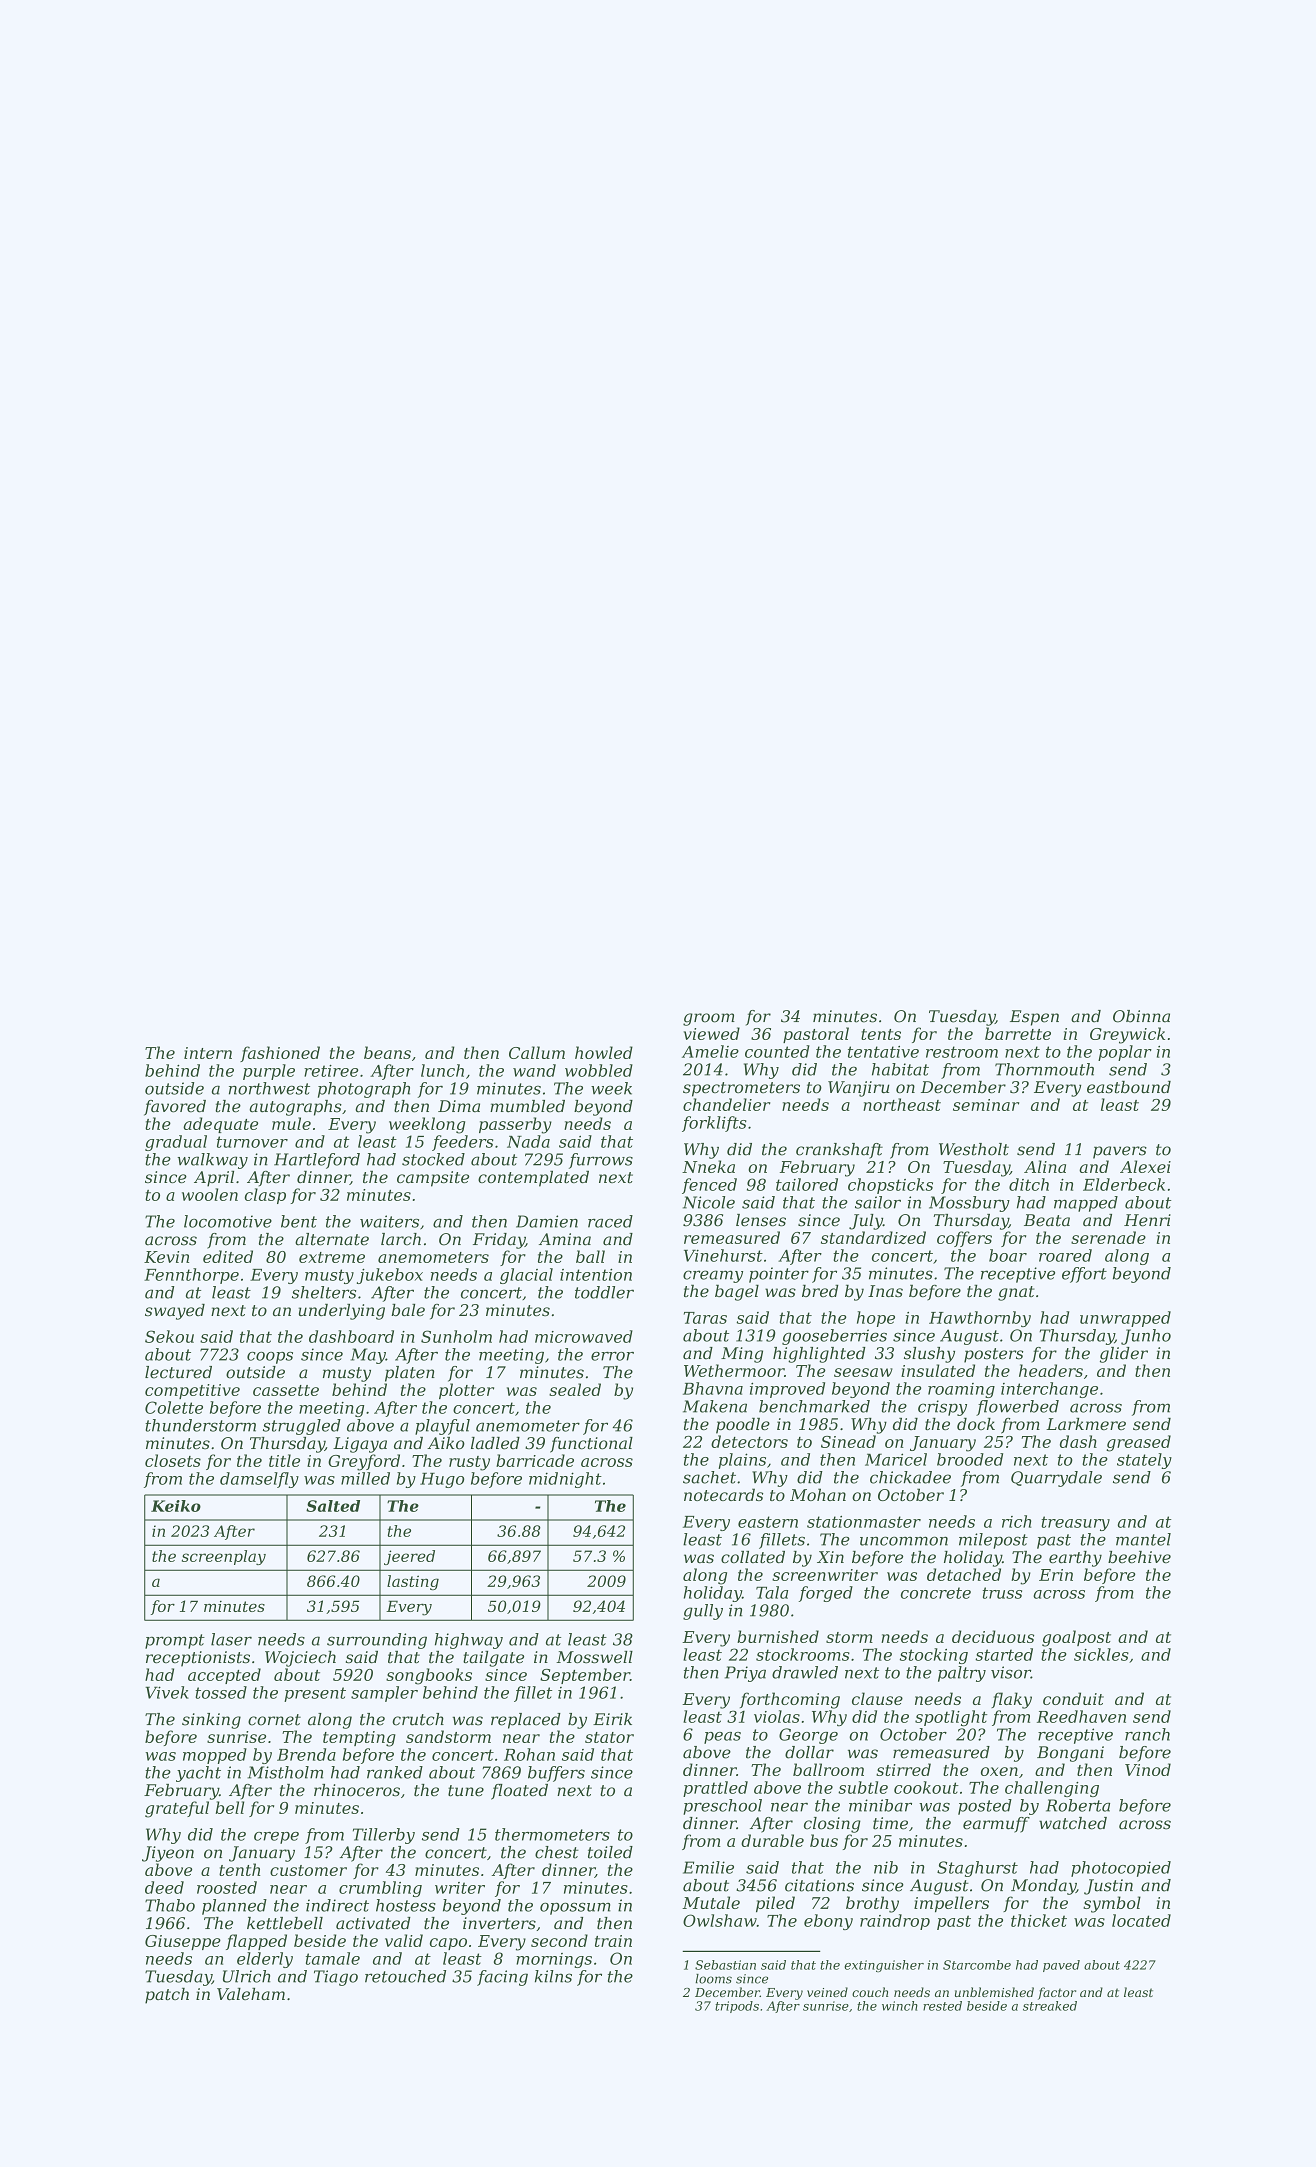  Describe the element at coordinates (1016, 1293) in the page. I see `gnat` at that location.
